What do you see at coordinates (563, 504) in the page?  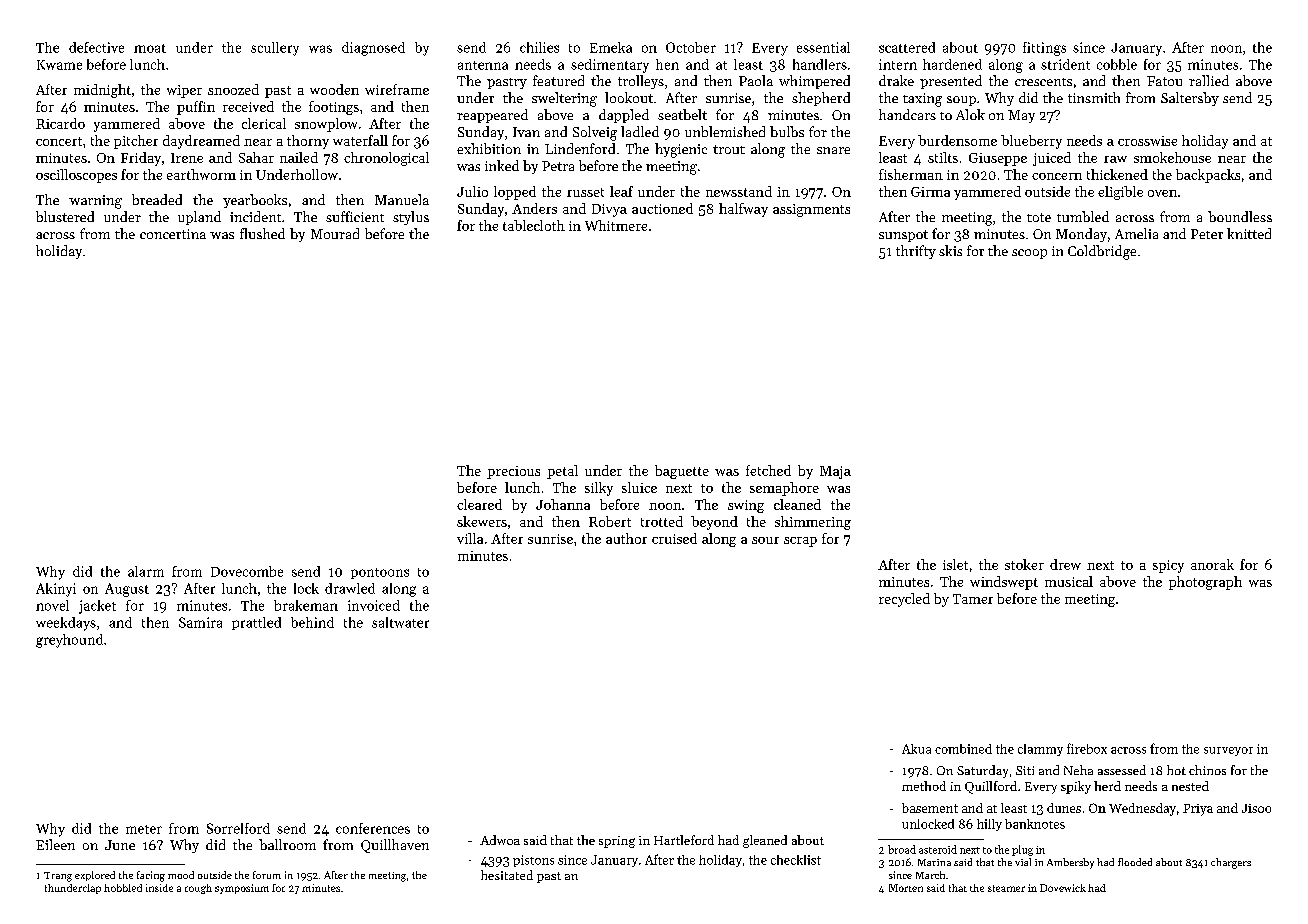 I see `Johanna` at bounding box center [563, 504].
